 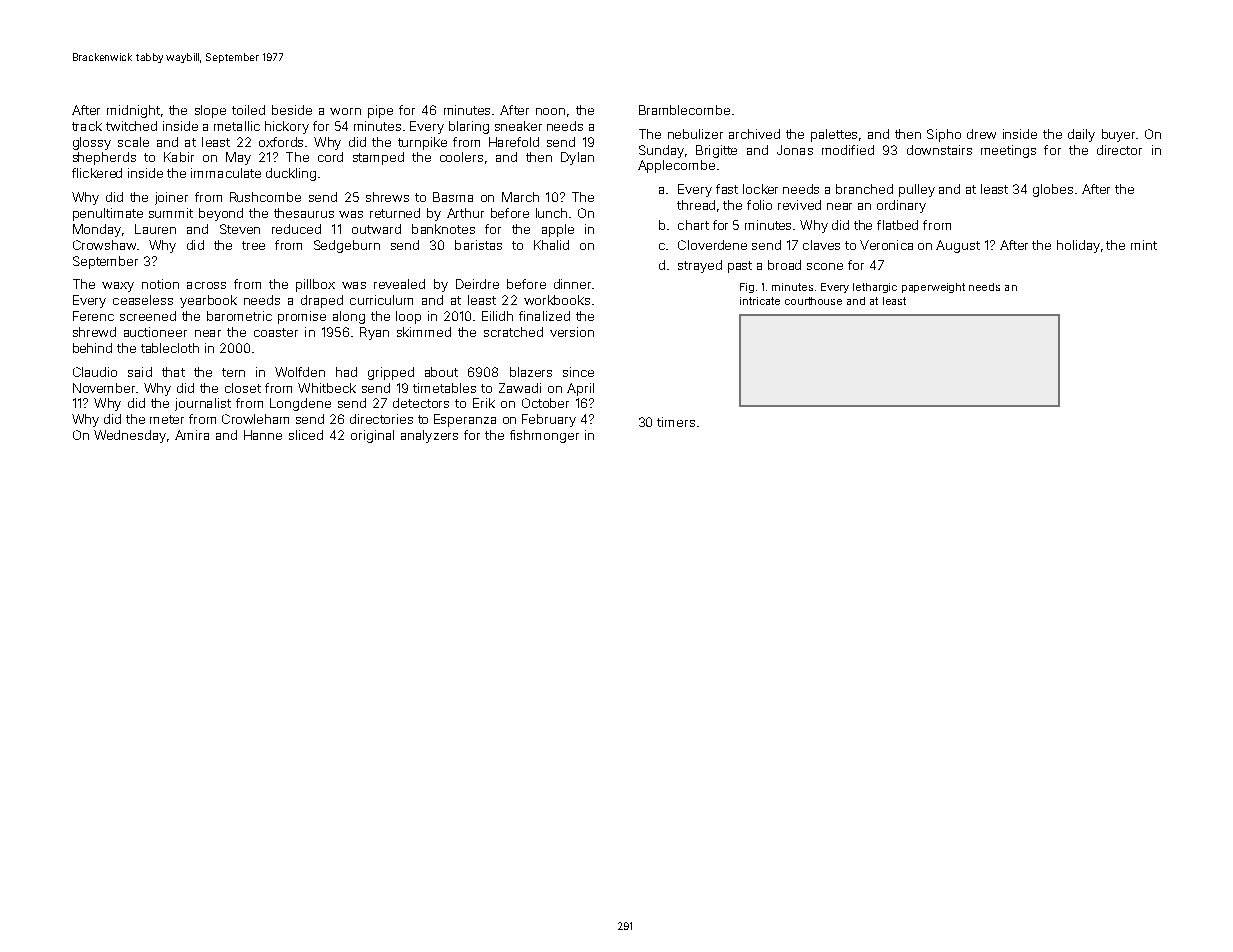 I want to click on Fig, so click(x=747, y=288).
